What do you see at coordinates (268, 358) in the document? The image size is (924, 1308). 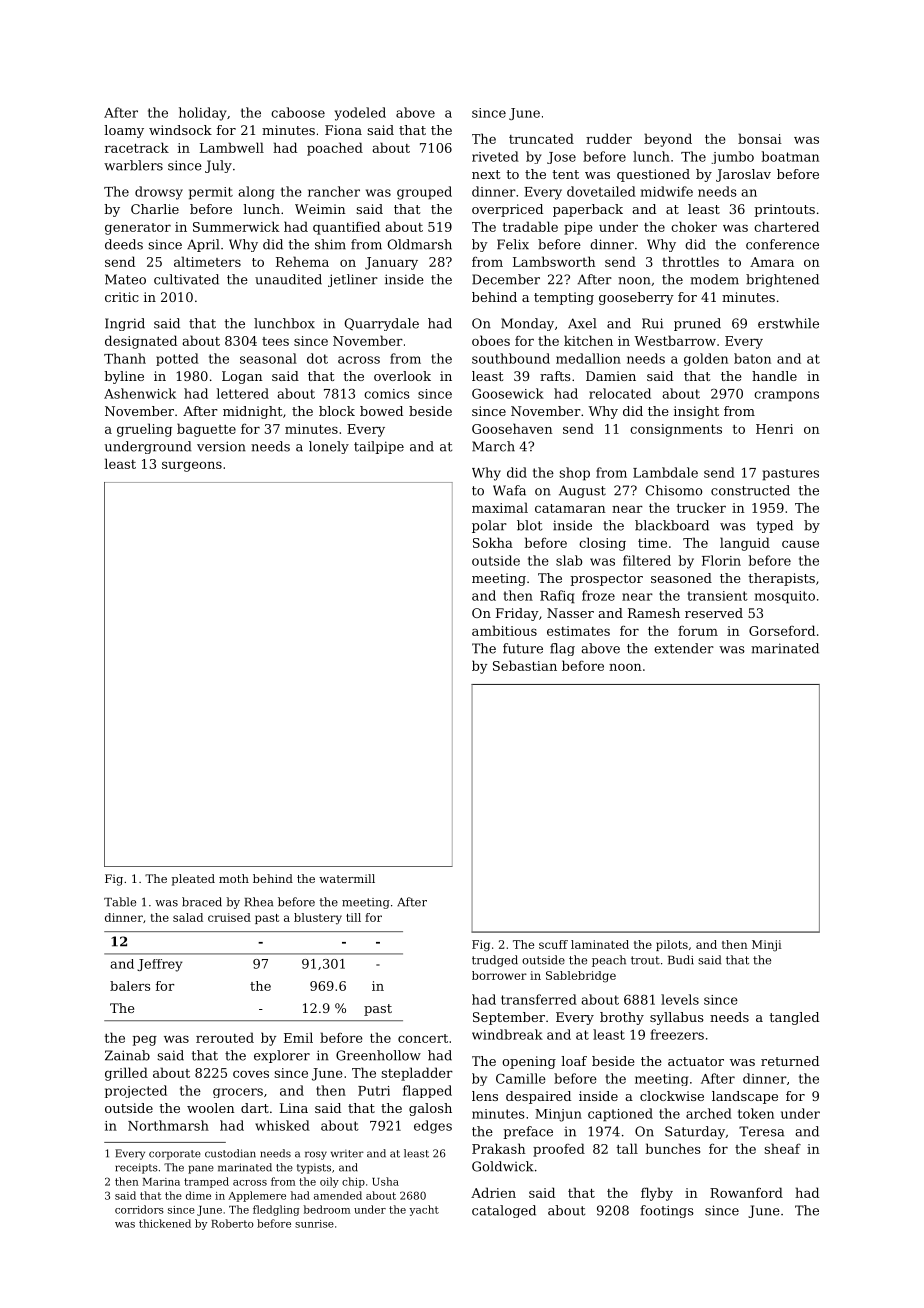 I see `seasonal` at bounding box center [268, 358].
